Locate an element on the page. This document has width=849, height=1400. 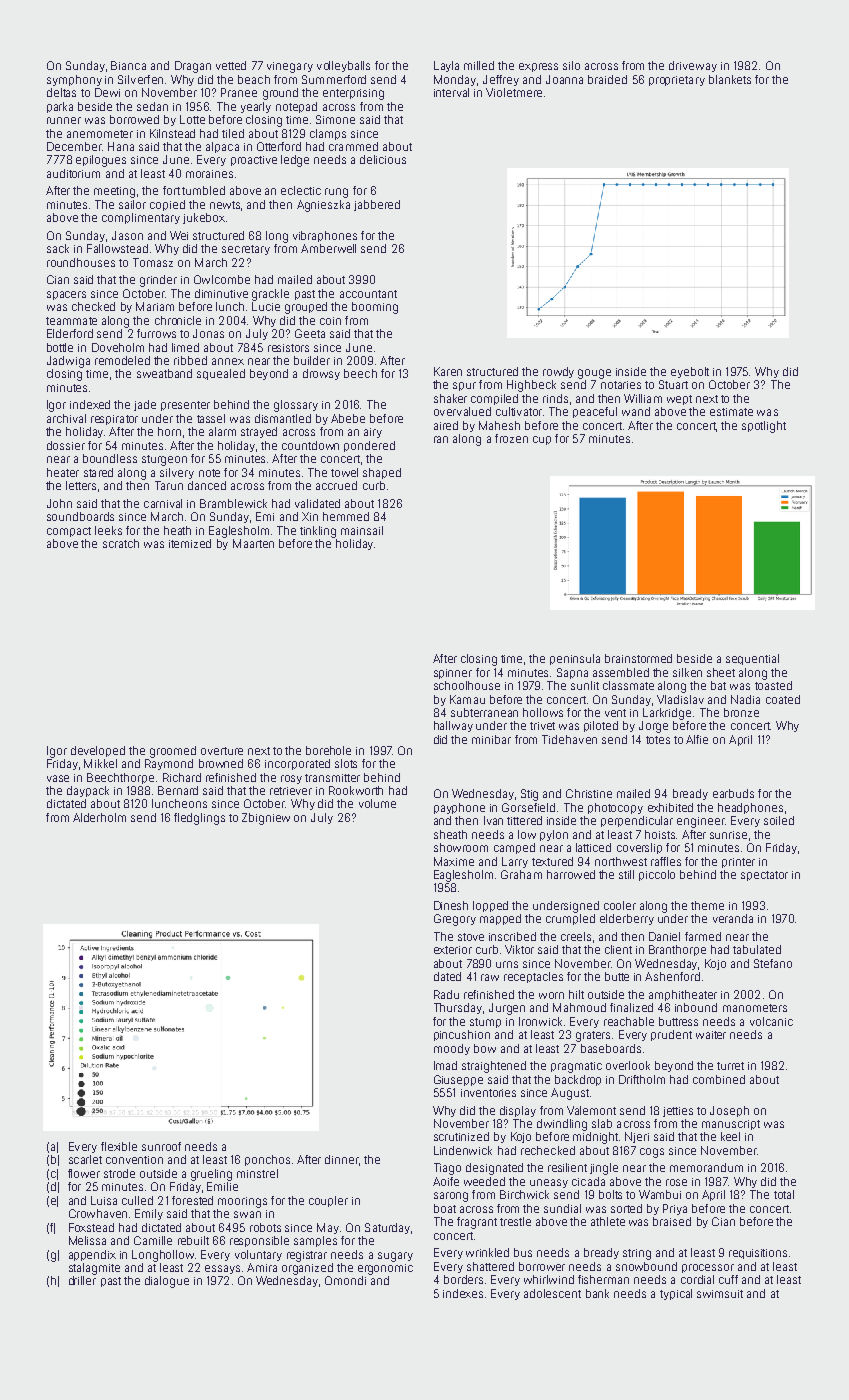
volcanic is located at coordinates (771, 1021).
